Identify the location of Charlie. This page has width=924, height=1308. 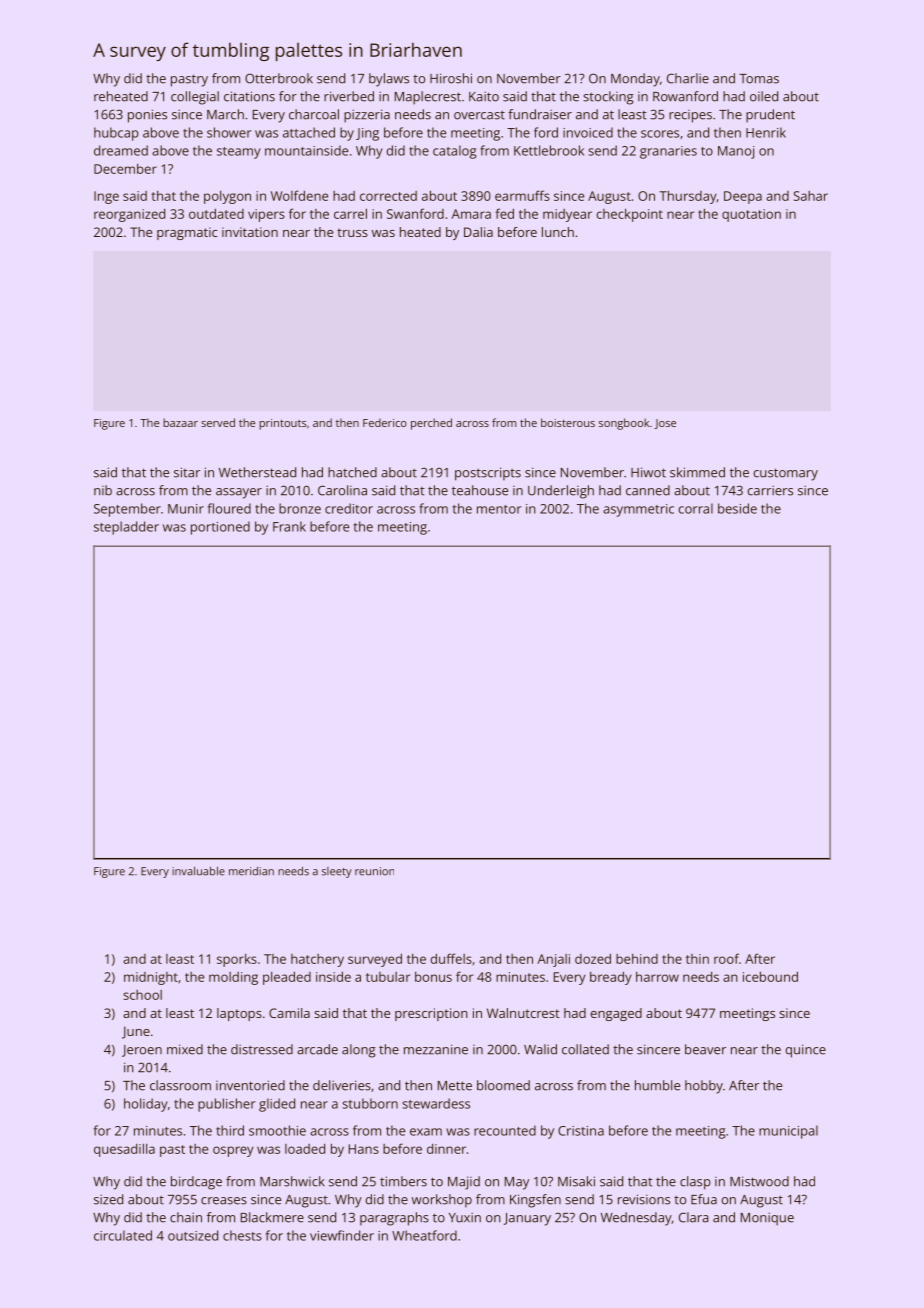
(688, 78).
